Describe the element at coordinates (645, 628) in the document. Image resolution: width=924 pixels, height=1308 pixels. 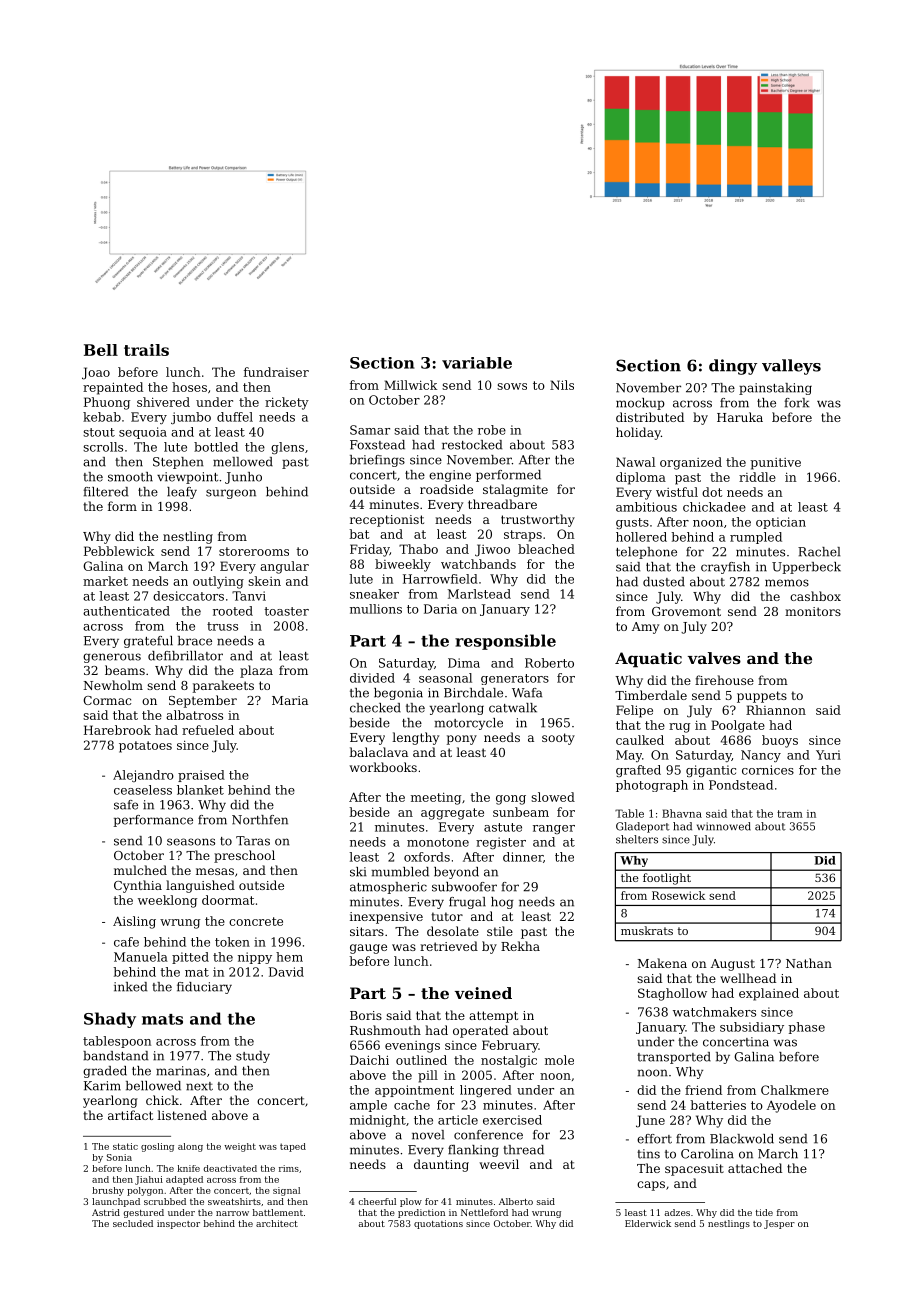
I see `Amy` at that location.
